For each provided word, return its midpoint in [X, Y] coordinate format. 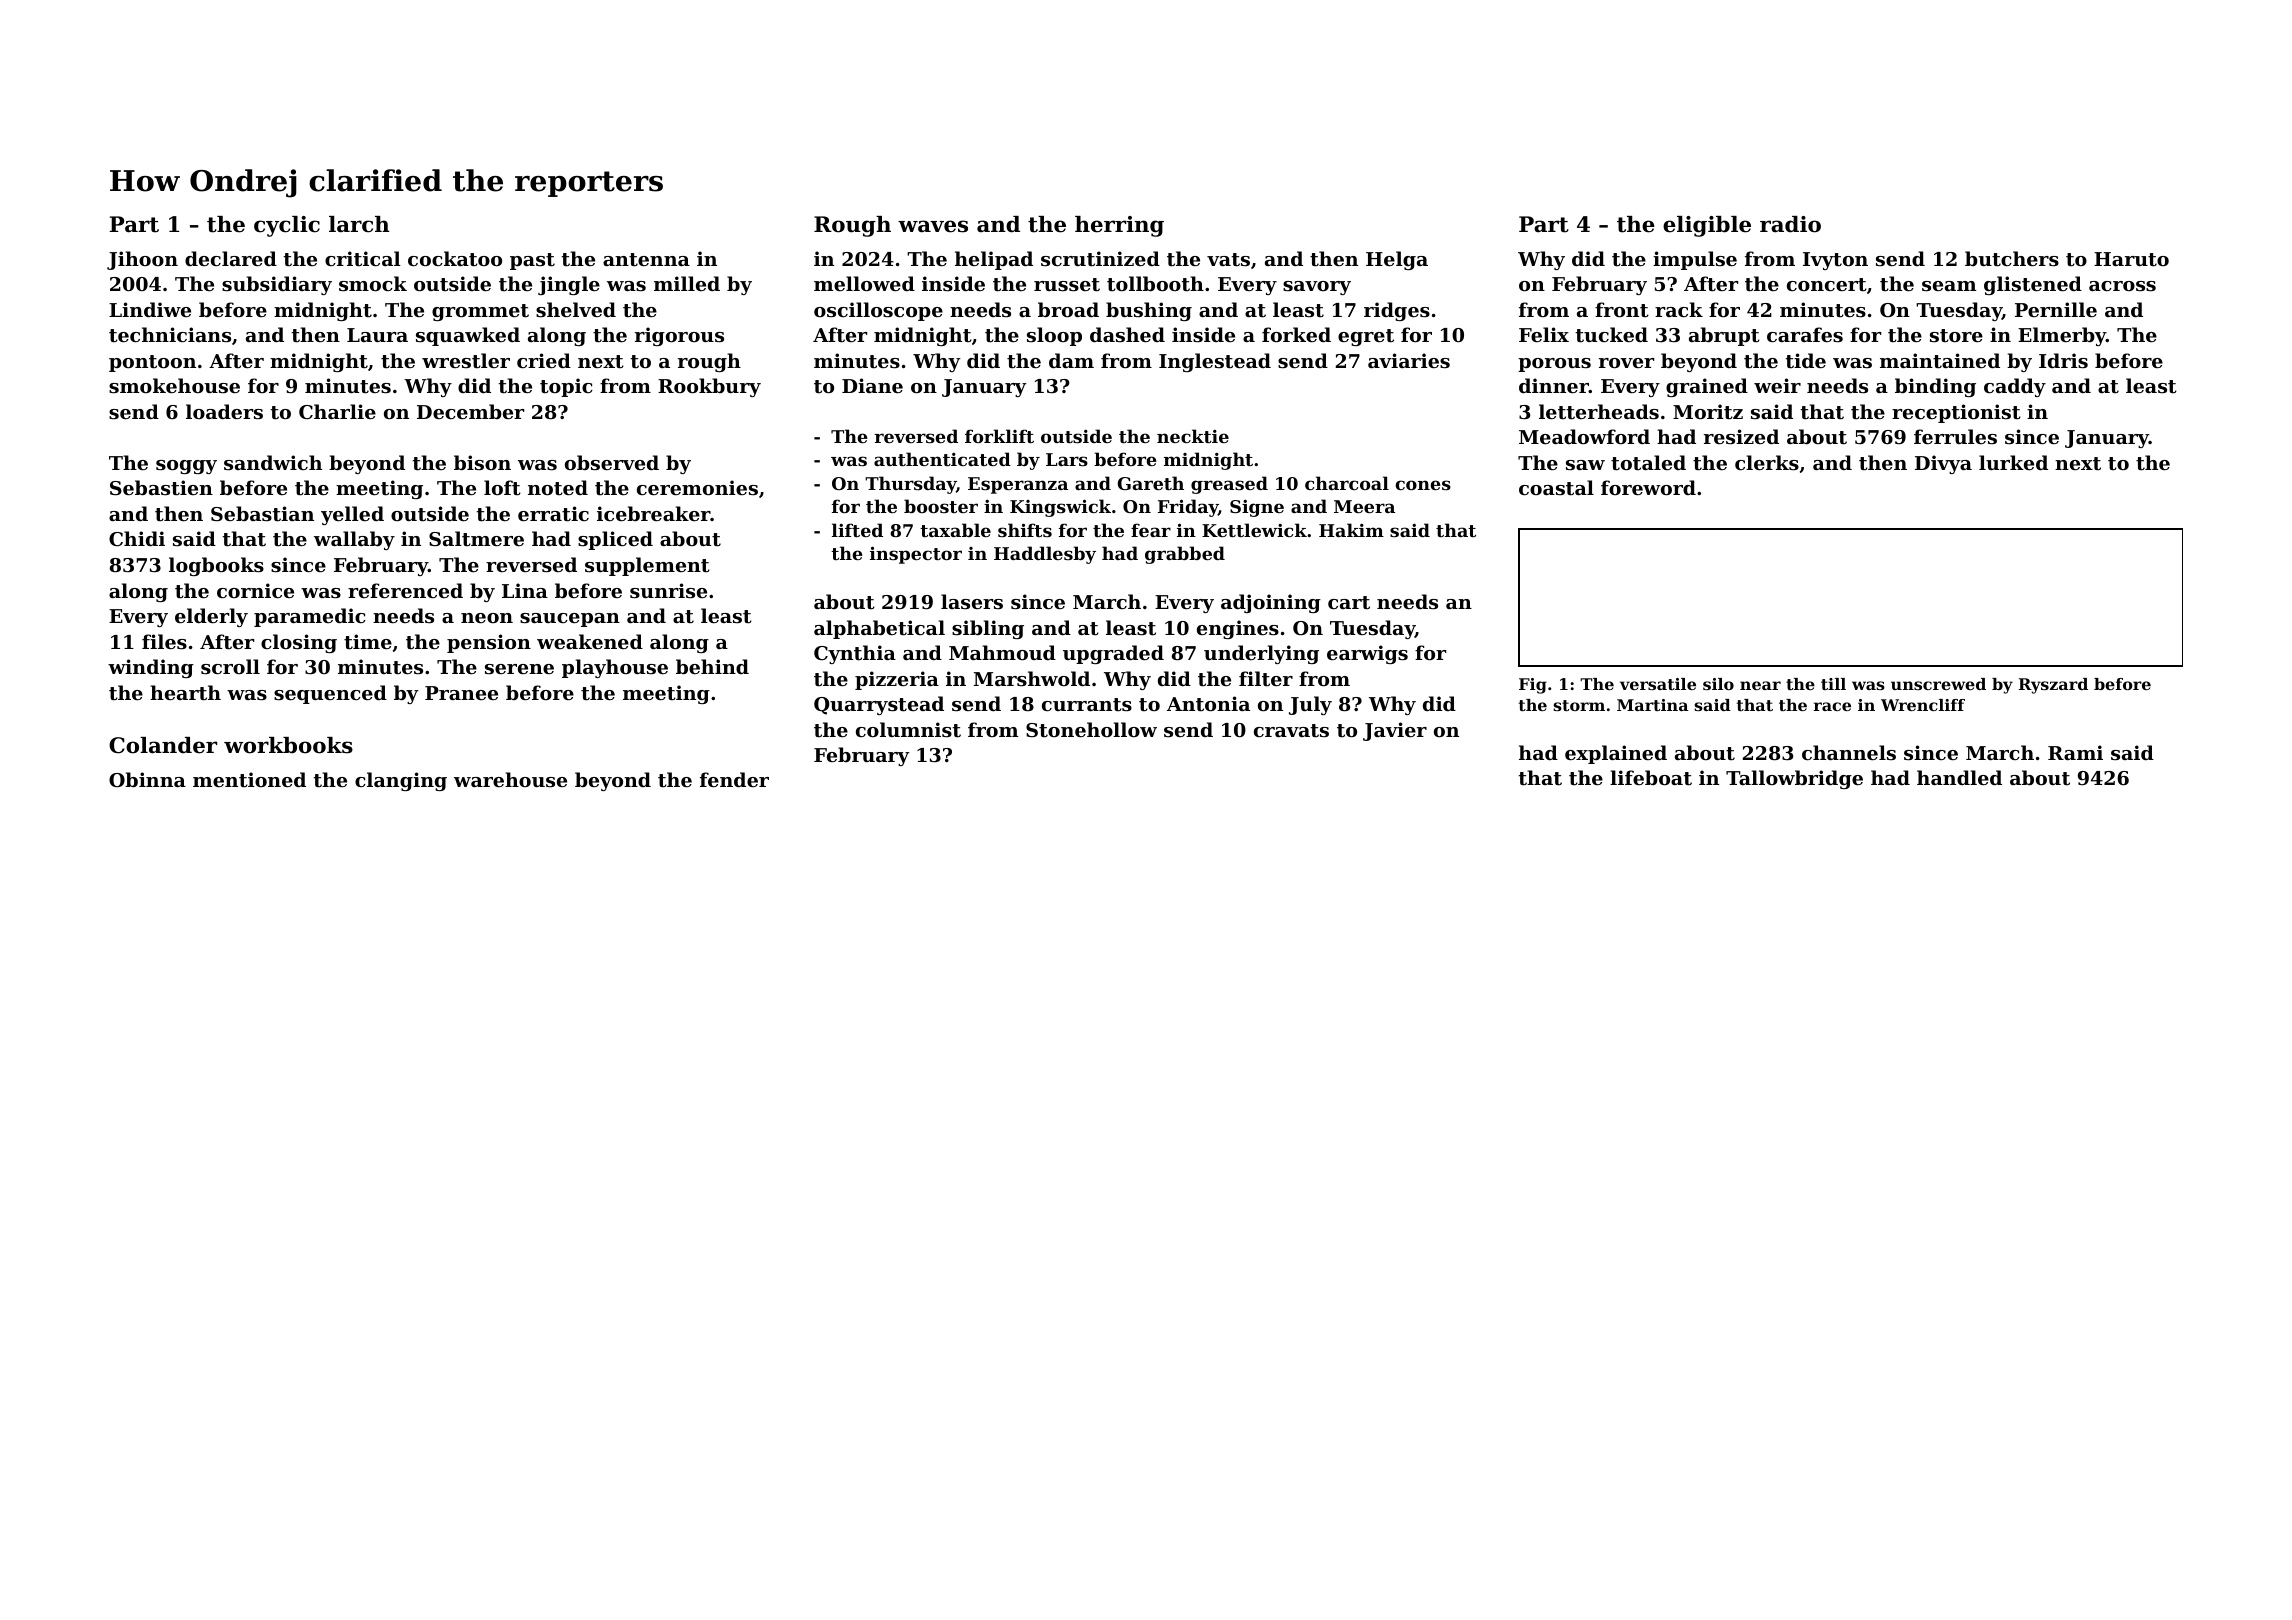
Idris [2063, 360]
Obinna [147, 779]
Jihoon [142, 260]
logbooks [216, 566]
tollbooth [1155, 284]
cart [1349, 603]
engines [1238, 629]
